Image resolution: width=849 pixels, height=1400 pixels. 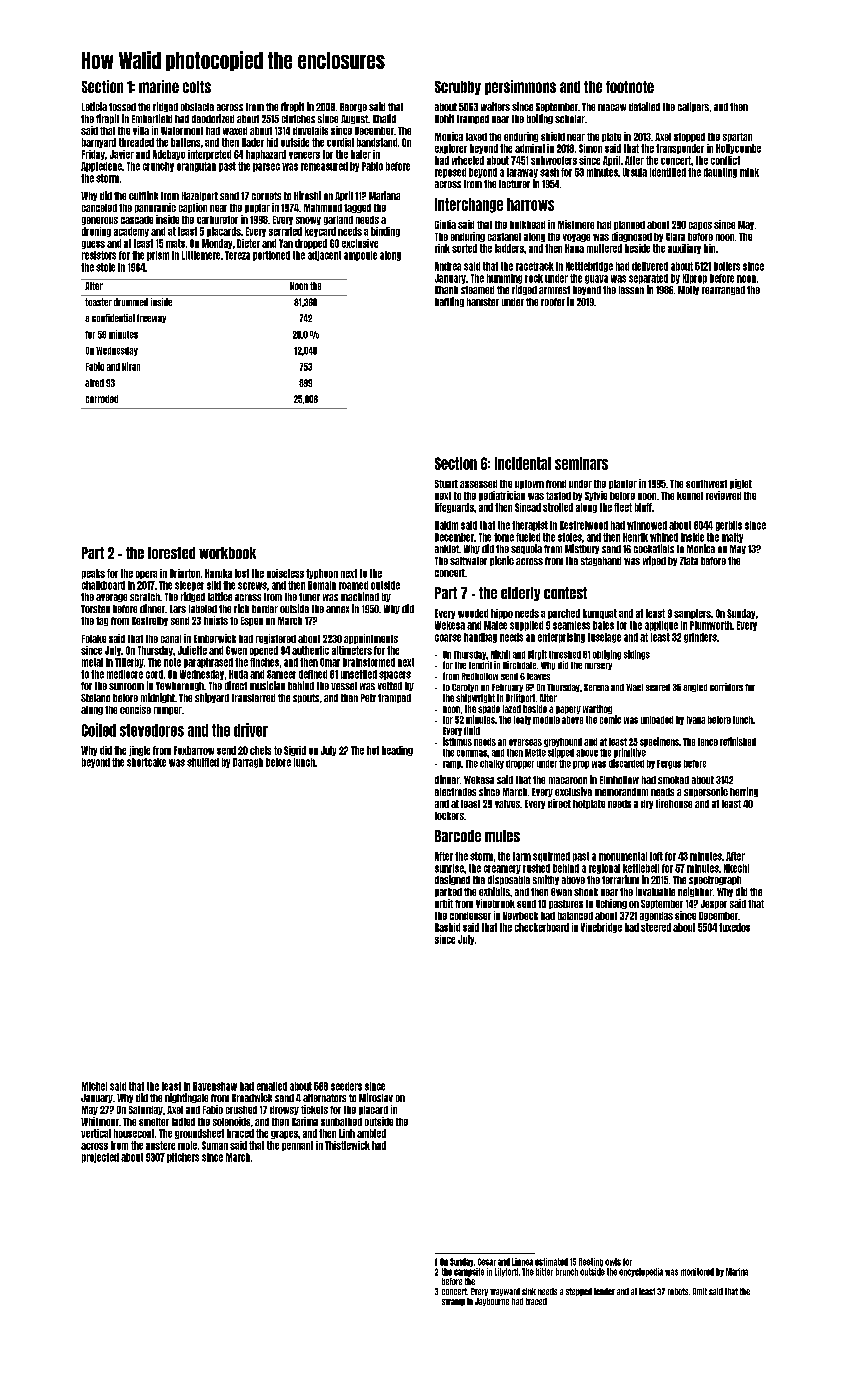 What do you see at coordinates (94, 1086) in the page?
I see `Michel` at bounding box center [94, 1086].
